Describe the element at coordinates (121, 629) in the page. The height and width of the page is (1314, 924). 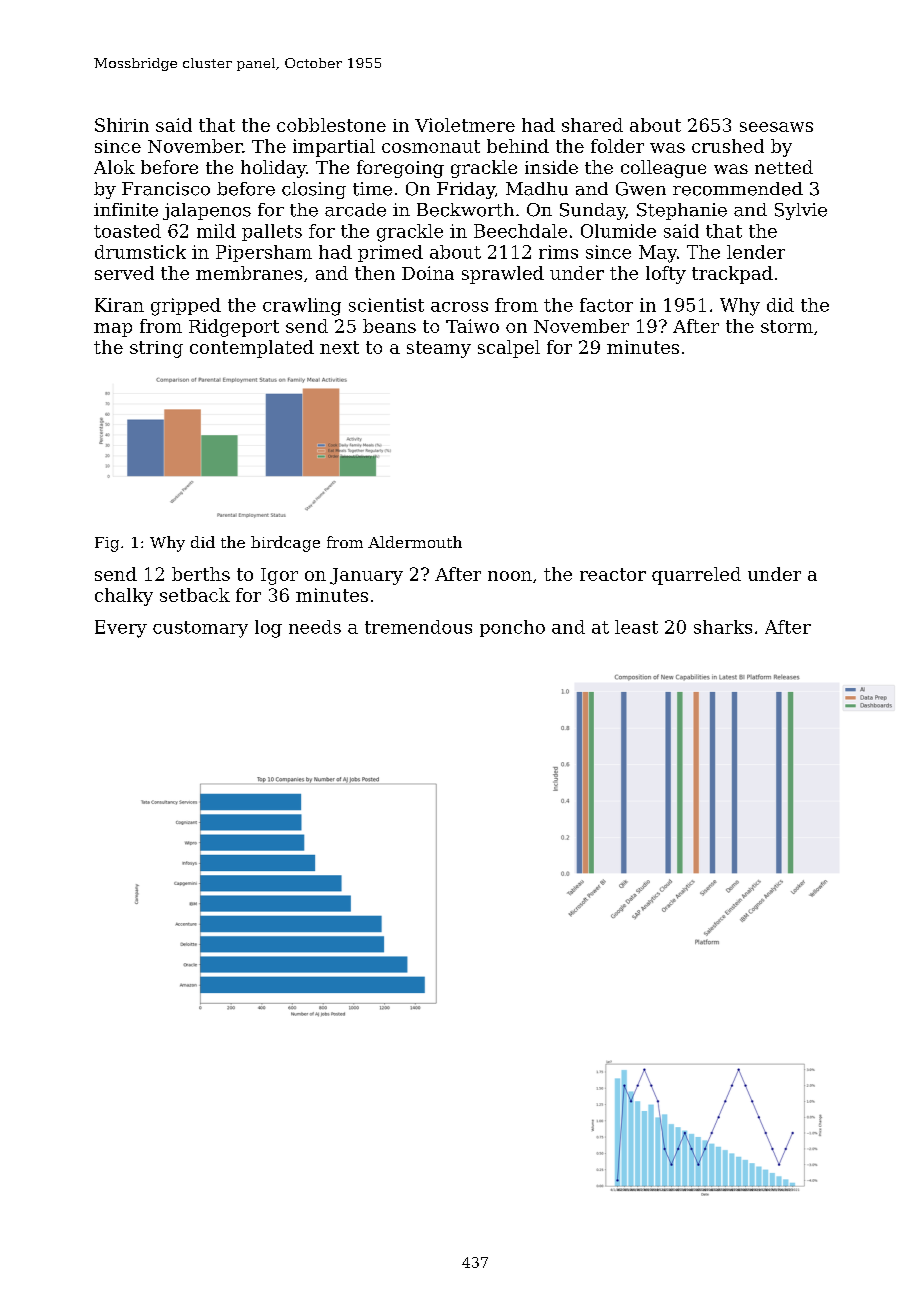
I see `Every` at that location.
